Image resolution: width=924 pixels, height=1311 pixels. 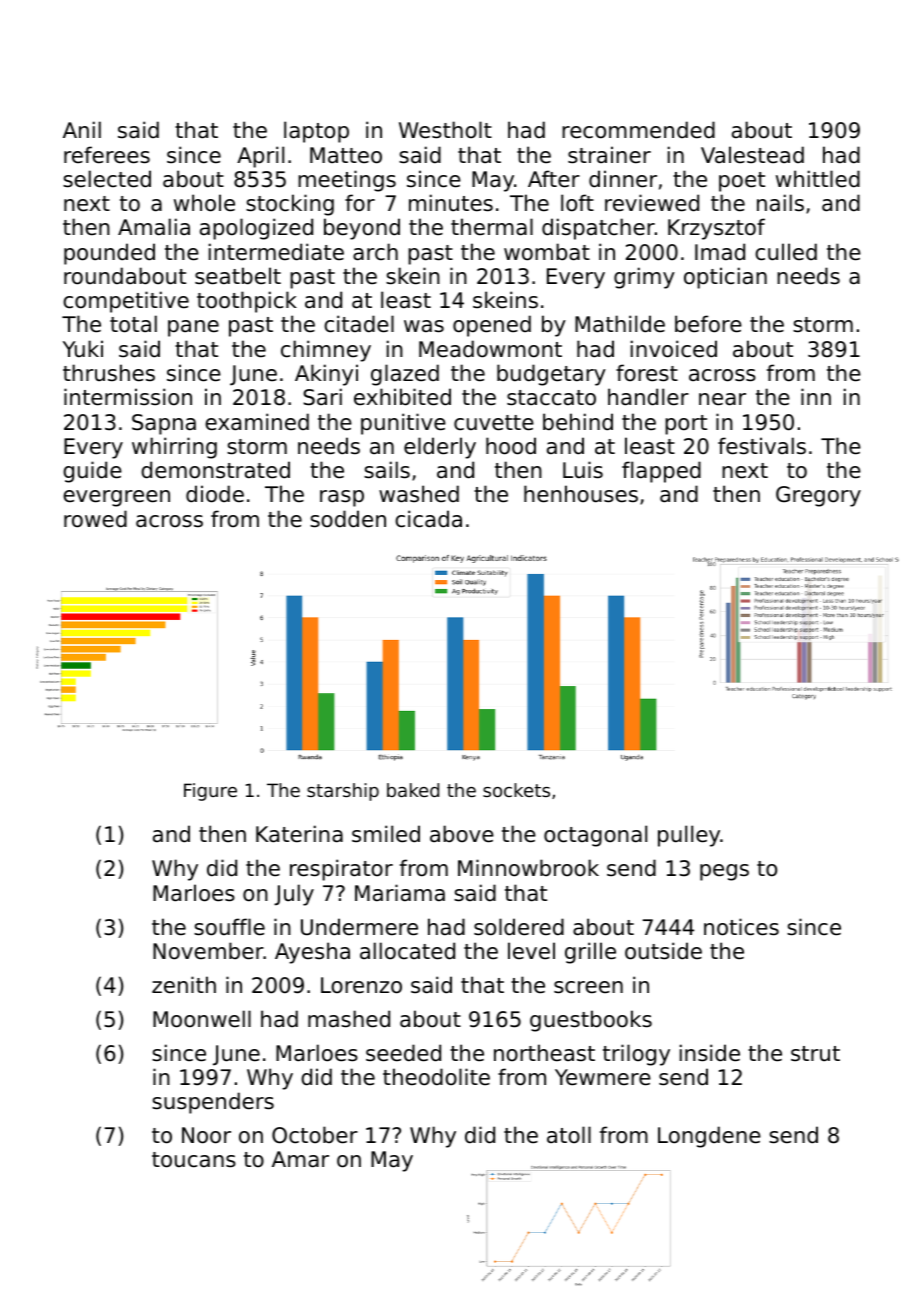 I want to click on pulley, so click(x=689, y=836).
